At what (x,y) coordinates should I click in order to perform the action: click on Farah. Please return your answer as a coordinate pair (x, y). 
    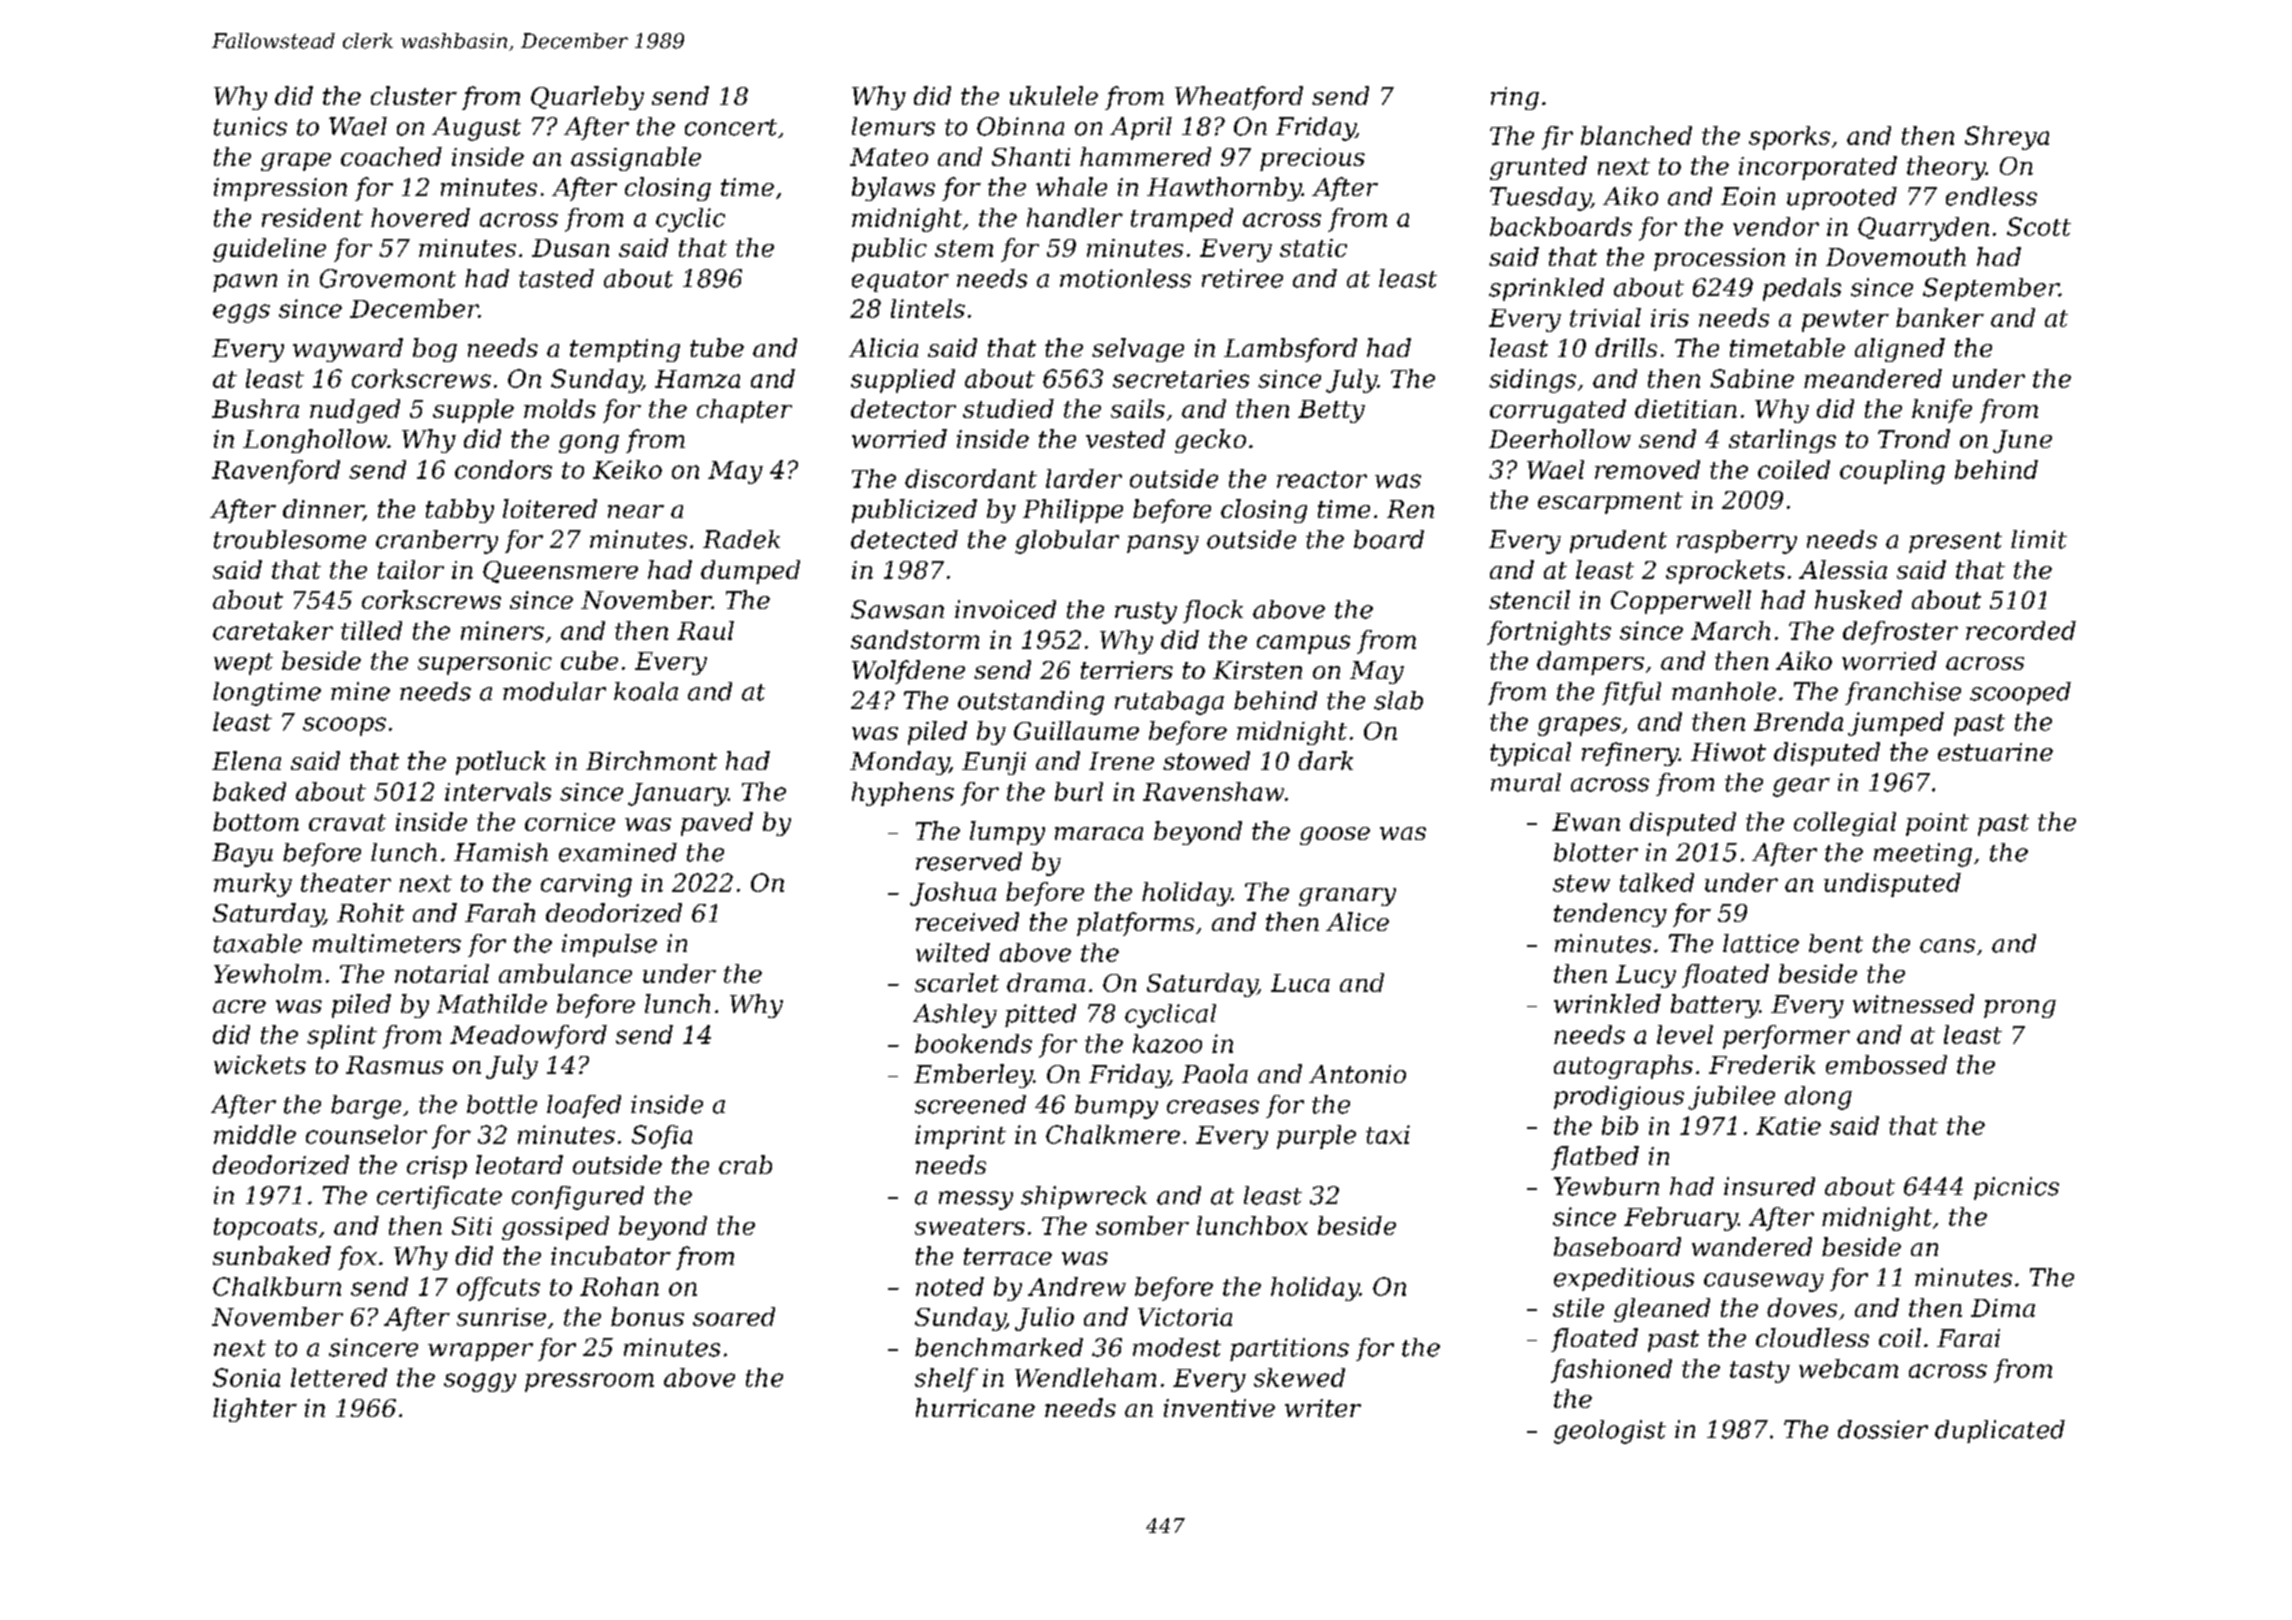
    Looking at the image, I should click on (500, 912).
